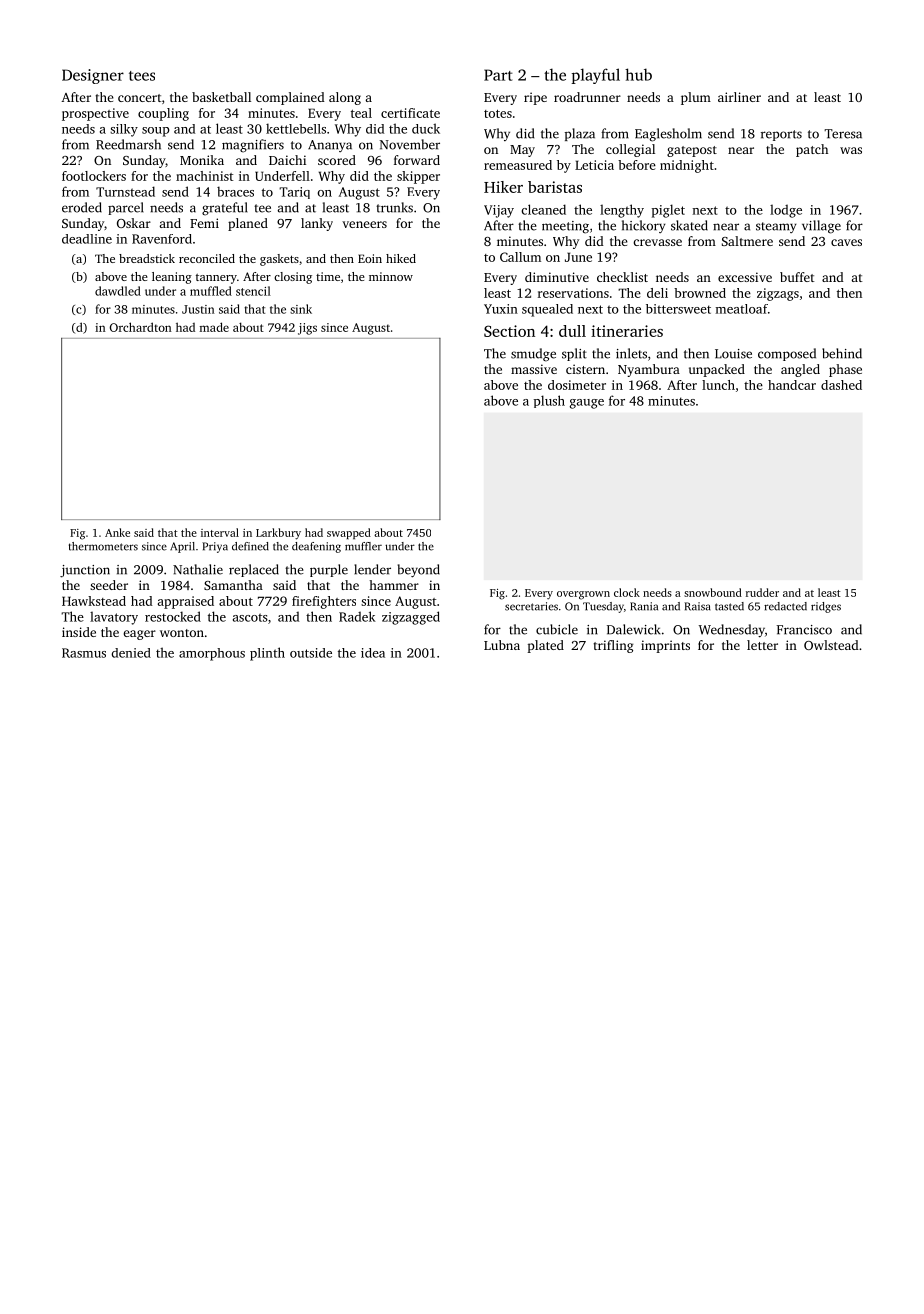 The image size is (924, 1314). What do you see at coordinates (296, 128) in the screenshot?
I see `kettlebells` at bounding box center [296, 128].
